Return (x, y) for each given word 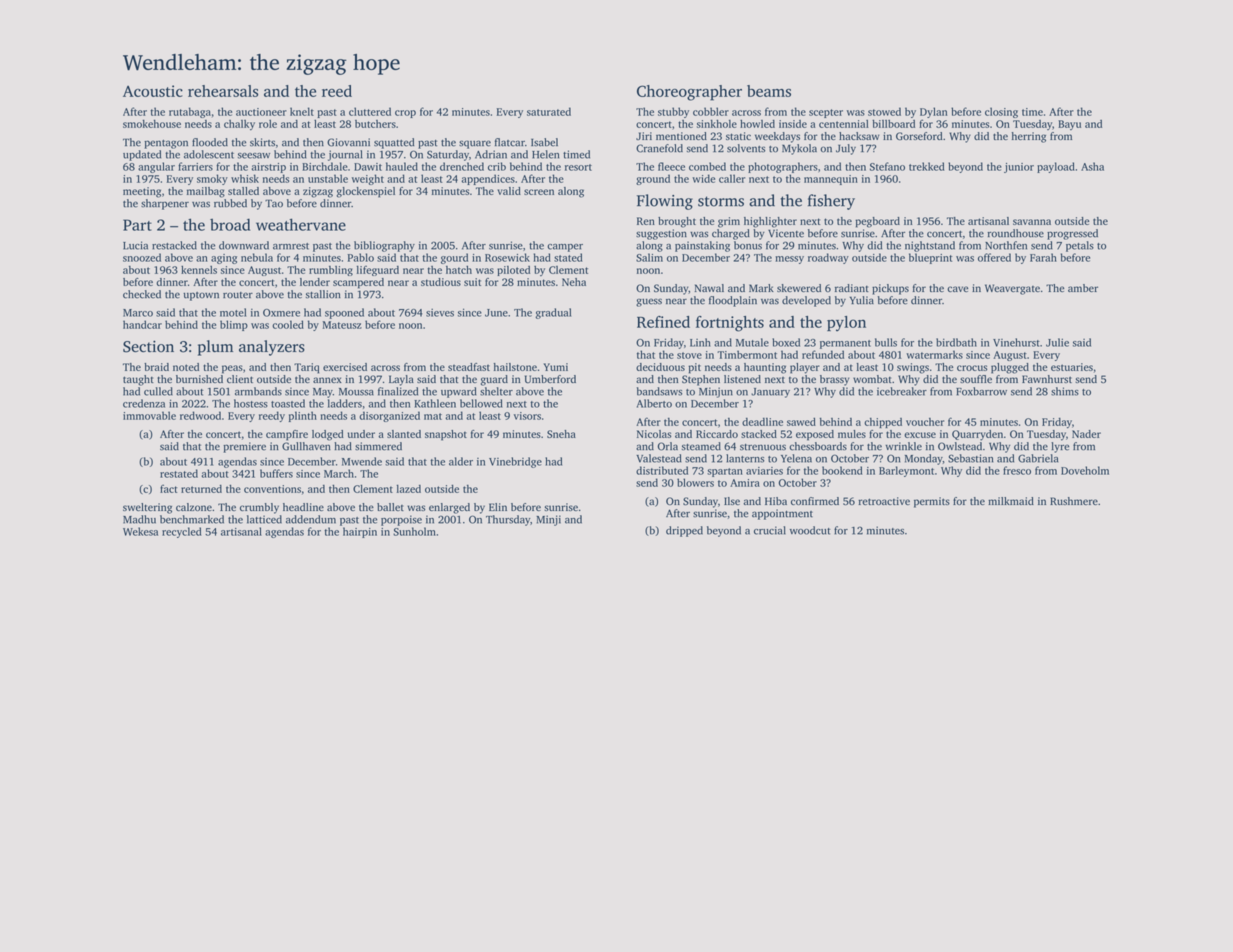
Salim (649, 257)
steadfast (469, 367)
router (238, 295)
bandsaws (659, 391)
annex (327, 380)
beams (769, 91)
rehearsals (223, 91)
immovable (149, 415)
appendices (488, 179)
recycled (182, 532)
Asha (1092, 166)
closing (1001, 112)
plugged (1010, 368)
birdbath (956, 342)
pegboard (877, 222)
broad (230, 224)
